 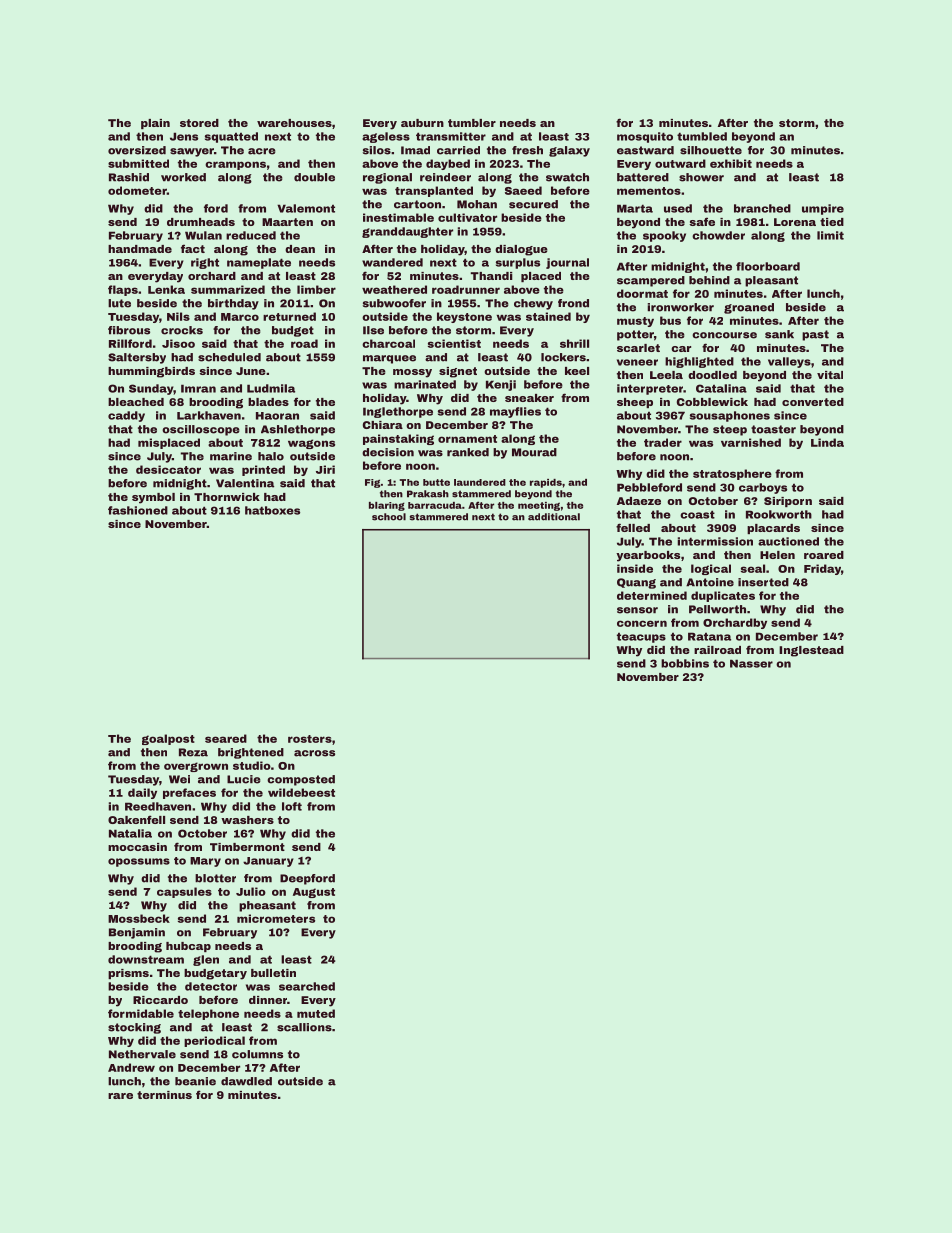 I want to click on additional, so click(x=554, y=517).
